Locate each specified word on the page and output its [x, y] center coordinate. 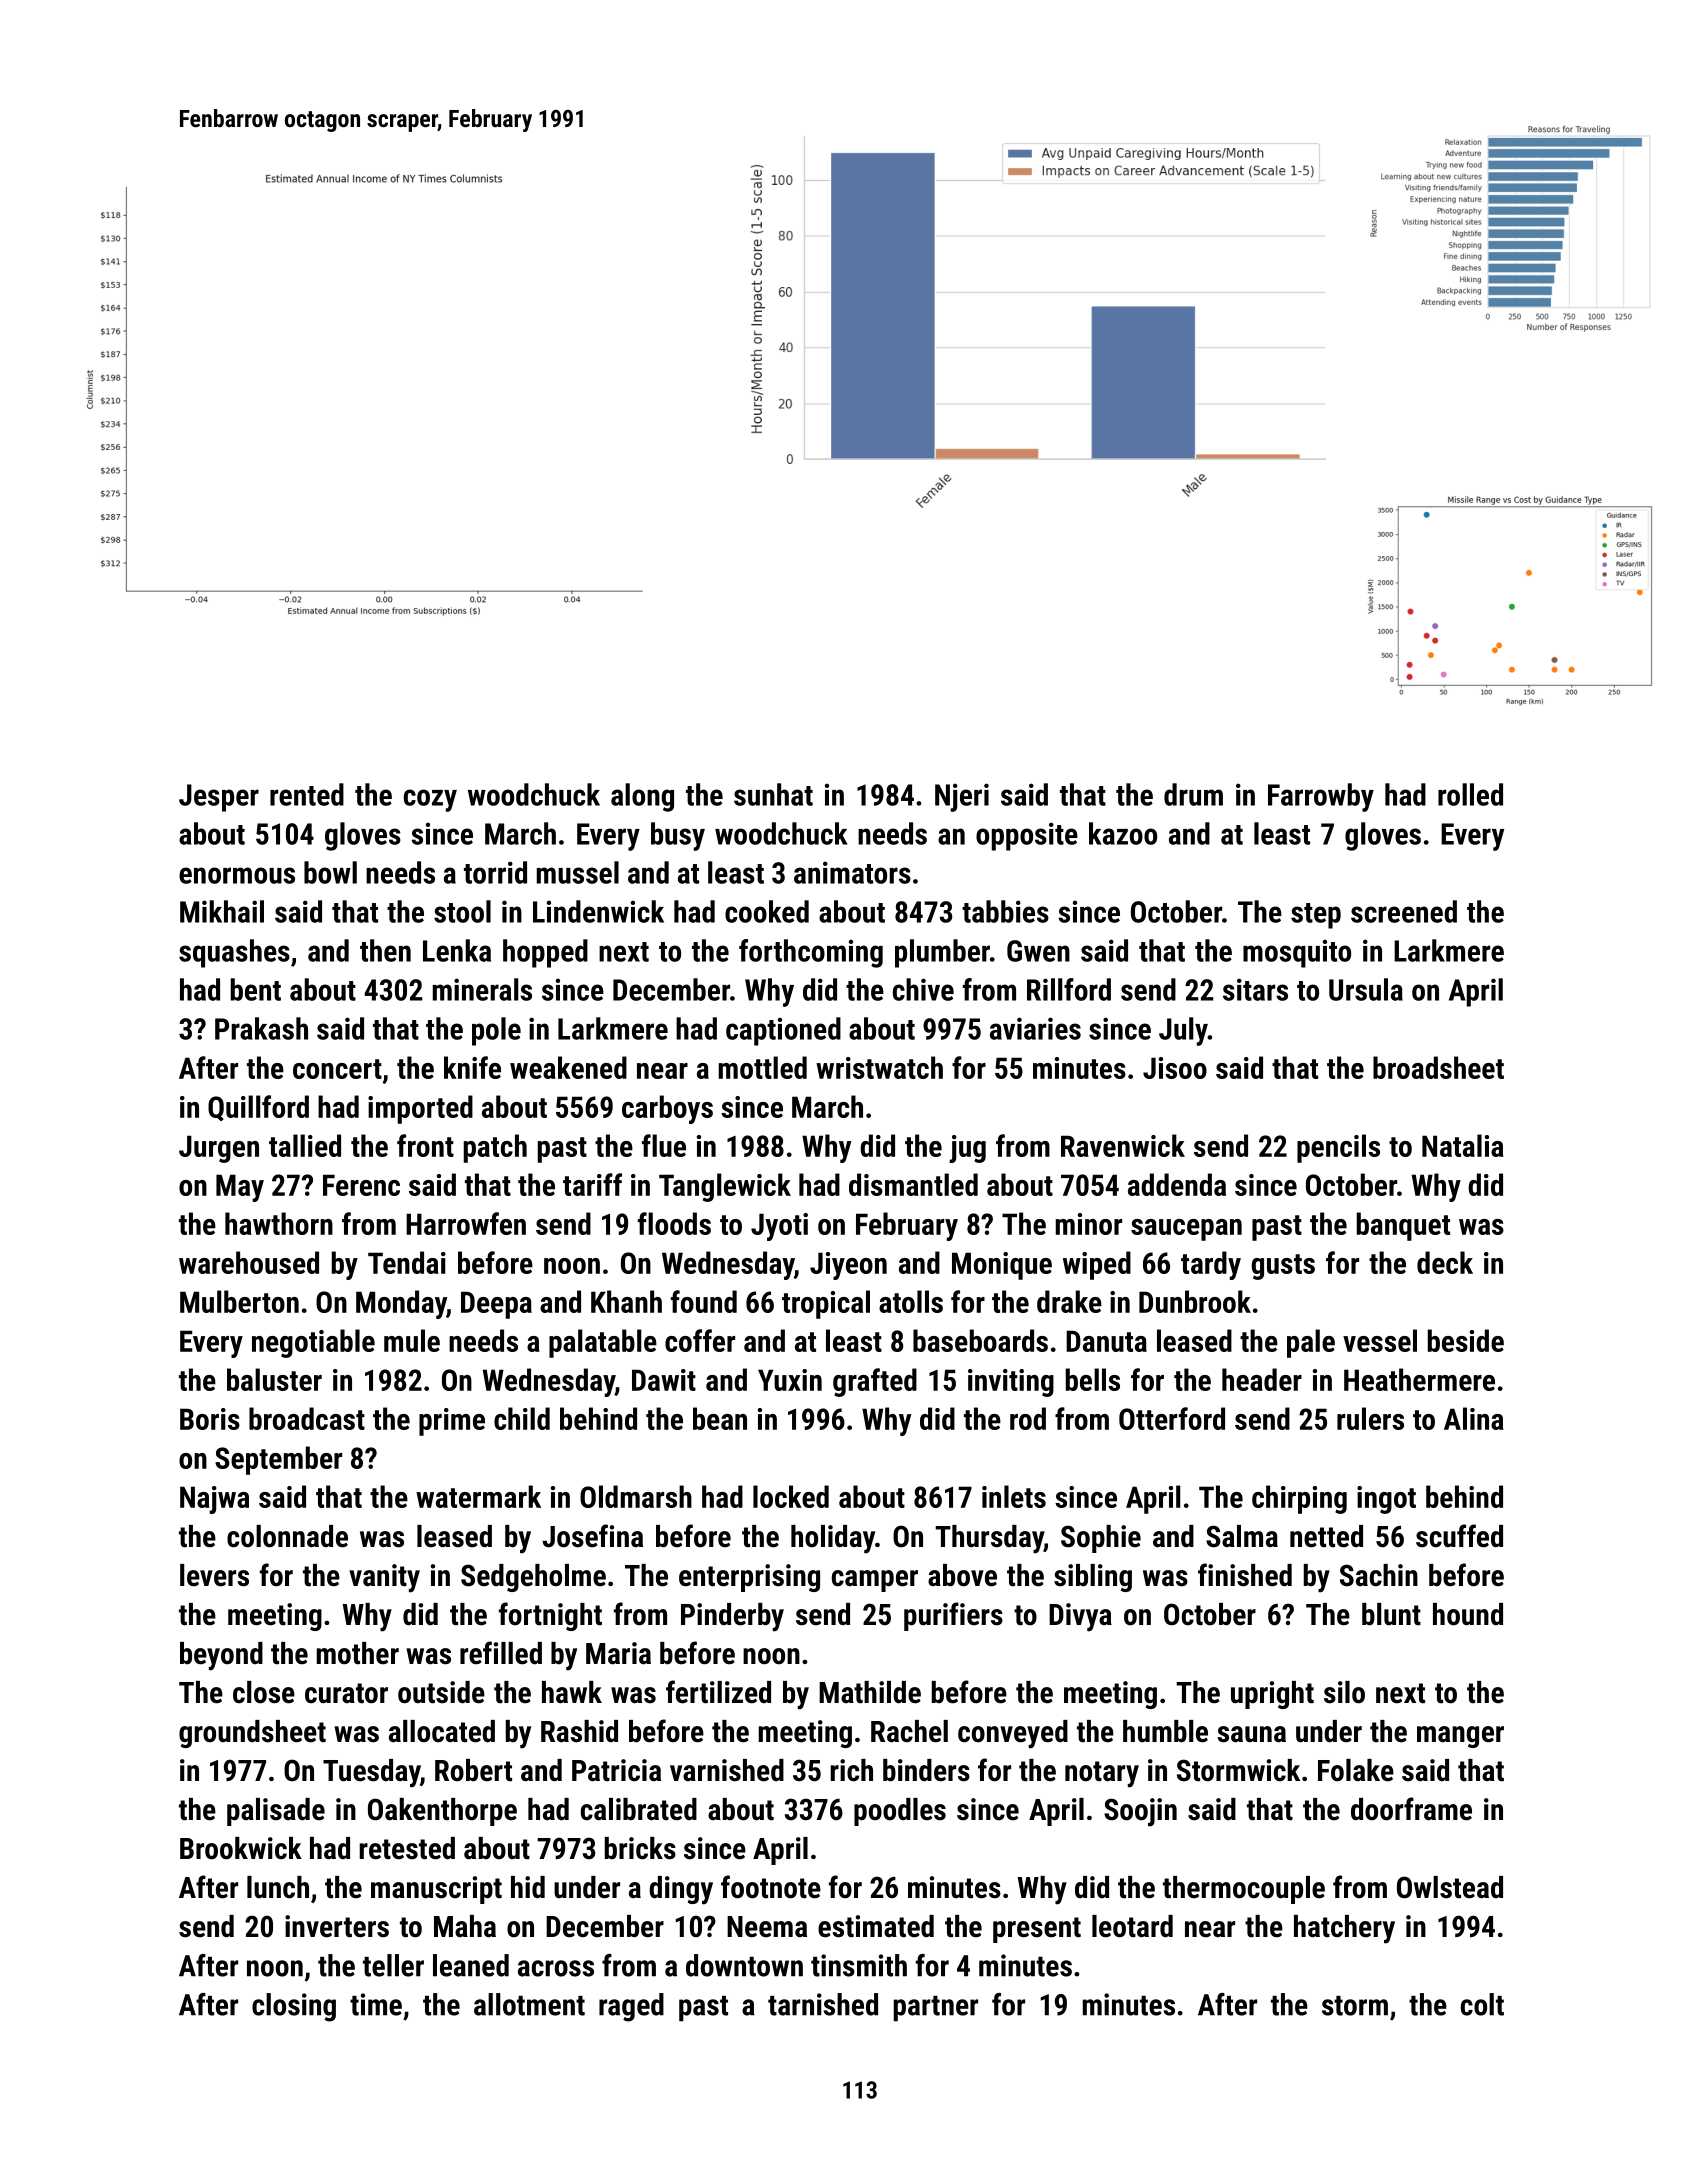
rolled [1470, 794]
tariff [592, 1184]
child [522, 1418]
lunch [278, 1887]
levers [214, 1575]
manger [1460, 1737]
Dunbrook [1195, 1301]
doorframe [1411, 1809]
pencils [1338, 1148]
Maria [618, 1653]
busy [678, 836]
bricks [640, 1848]
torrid [495, 872]
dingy [681, 1890]
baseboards [980, 1340]
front [425, 1145]
